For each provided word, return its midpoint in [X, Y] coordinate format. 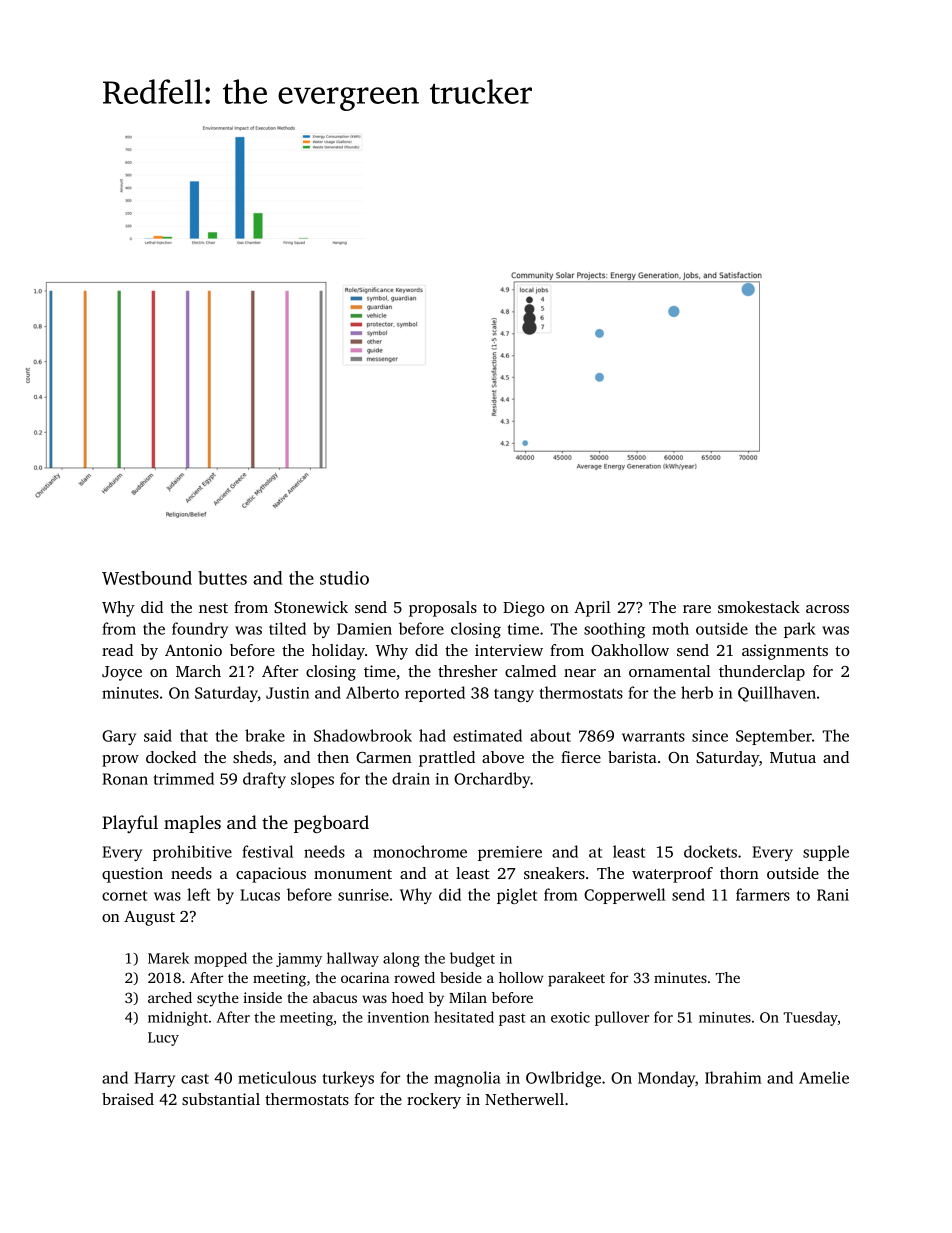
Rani [833, 895]
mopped [220, 959]
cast [195, 1079]
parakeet [576, 979]
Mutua [793, 757]
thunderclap [762, 673]
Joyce [122, 673]
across [827, 609]
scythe [218, 999]
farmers [763, 894]
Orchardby [492, 780]
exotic [570, 1017]
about [550, 735]
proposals [443, 609]
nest [213, 608]
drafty [264, 780]
